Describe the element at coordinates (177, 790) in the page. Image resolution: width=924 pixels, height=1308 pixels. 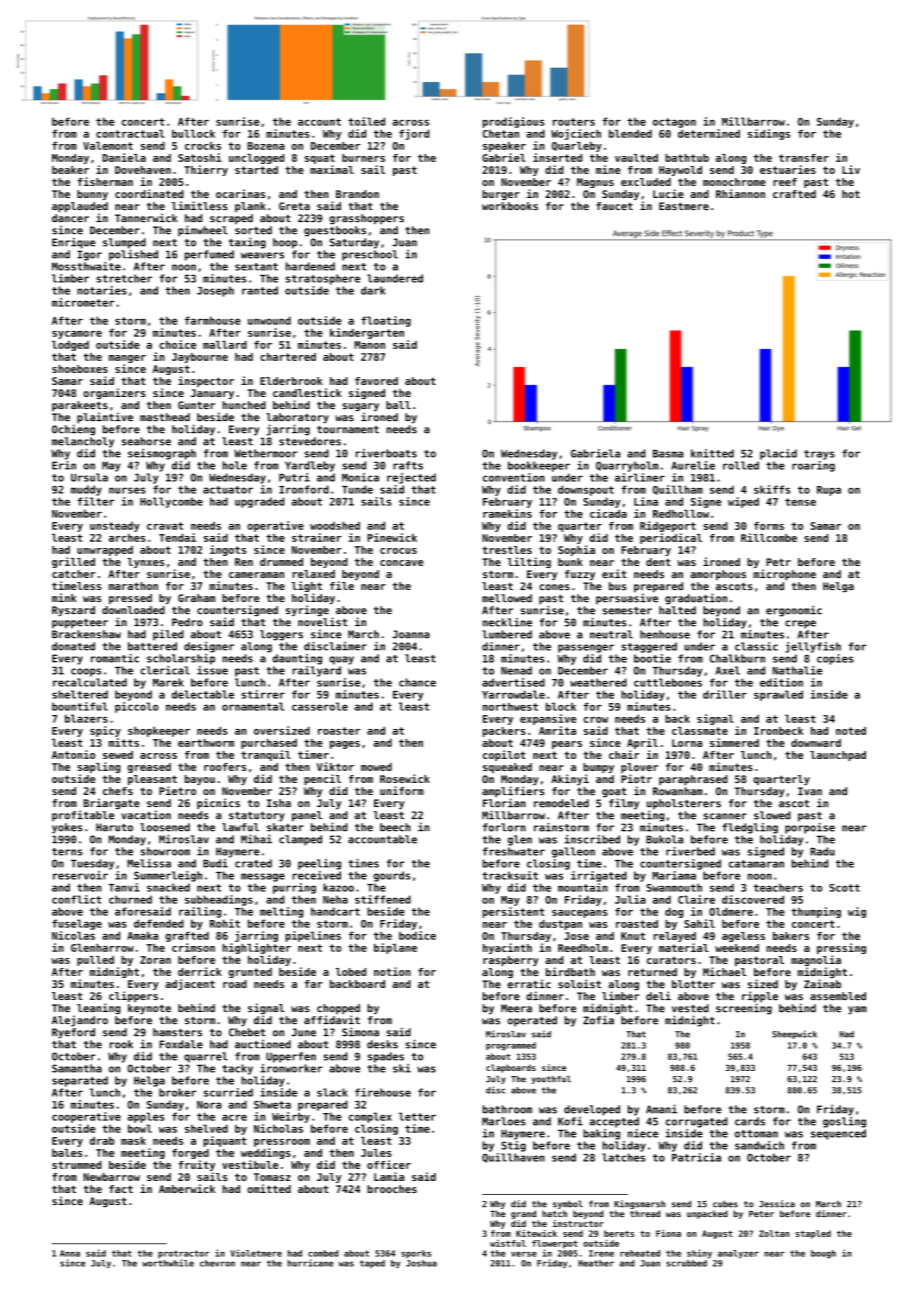
I see `Pietro` at that location.
